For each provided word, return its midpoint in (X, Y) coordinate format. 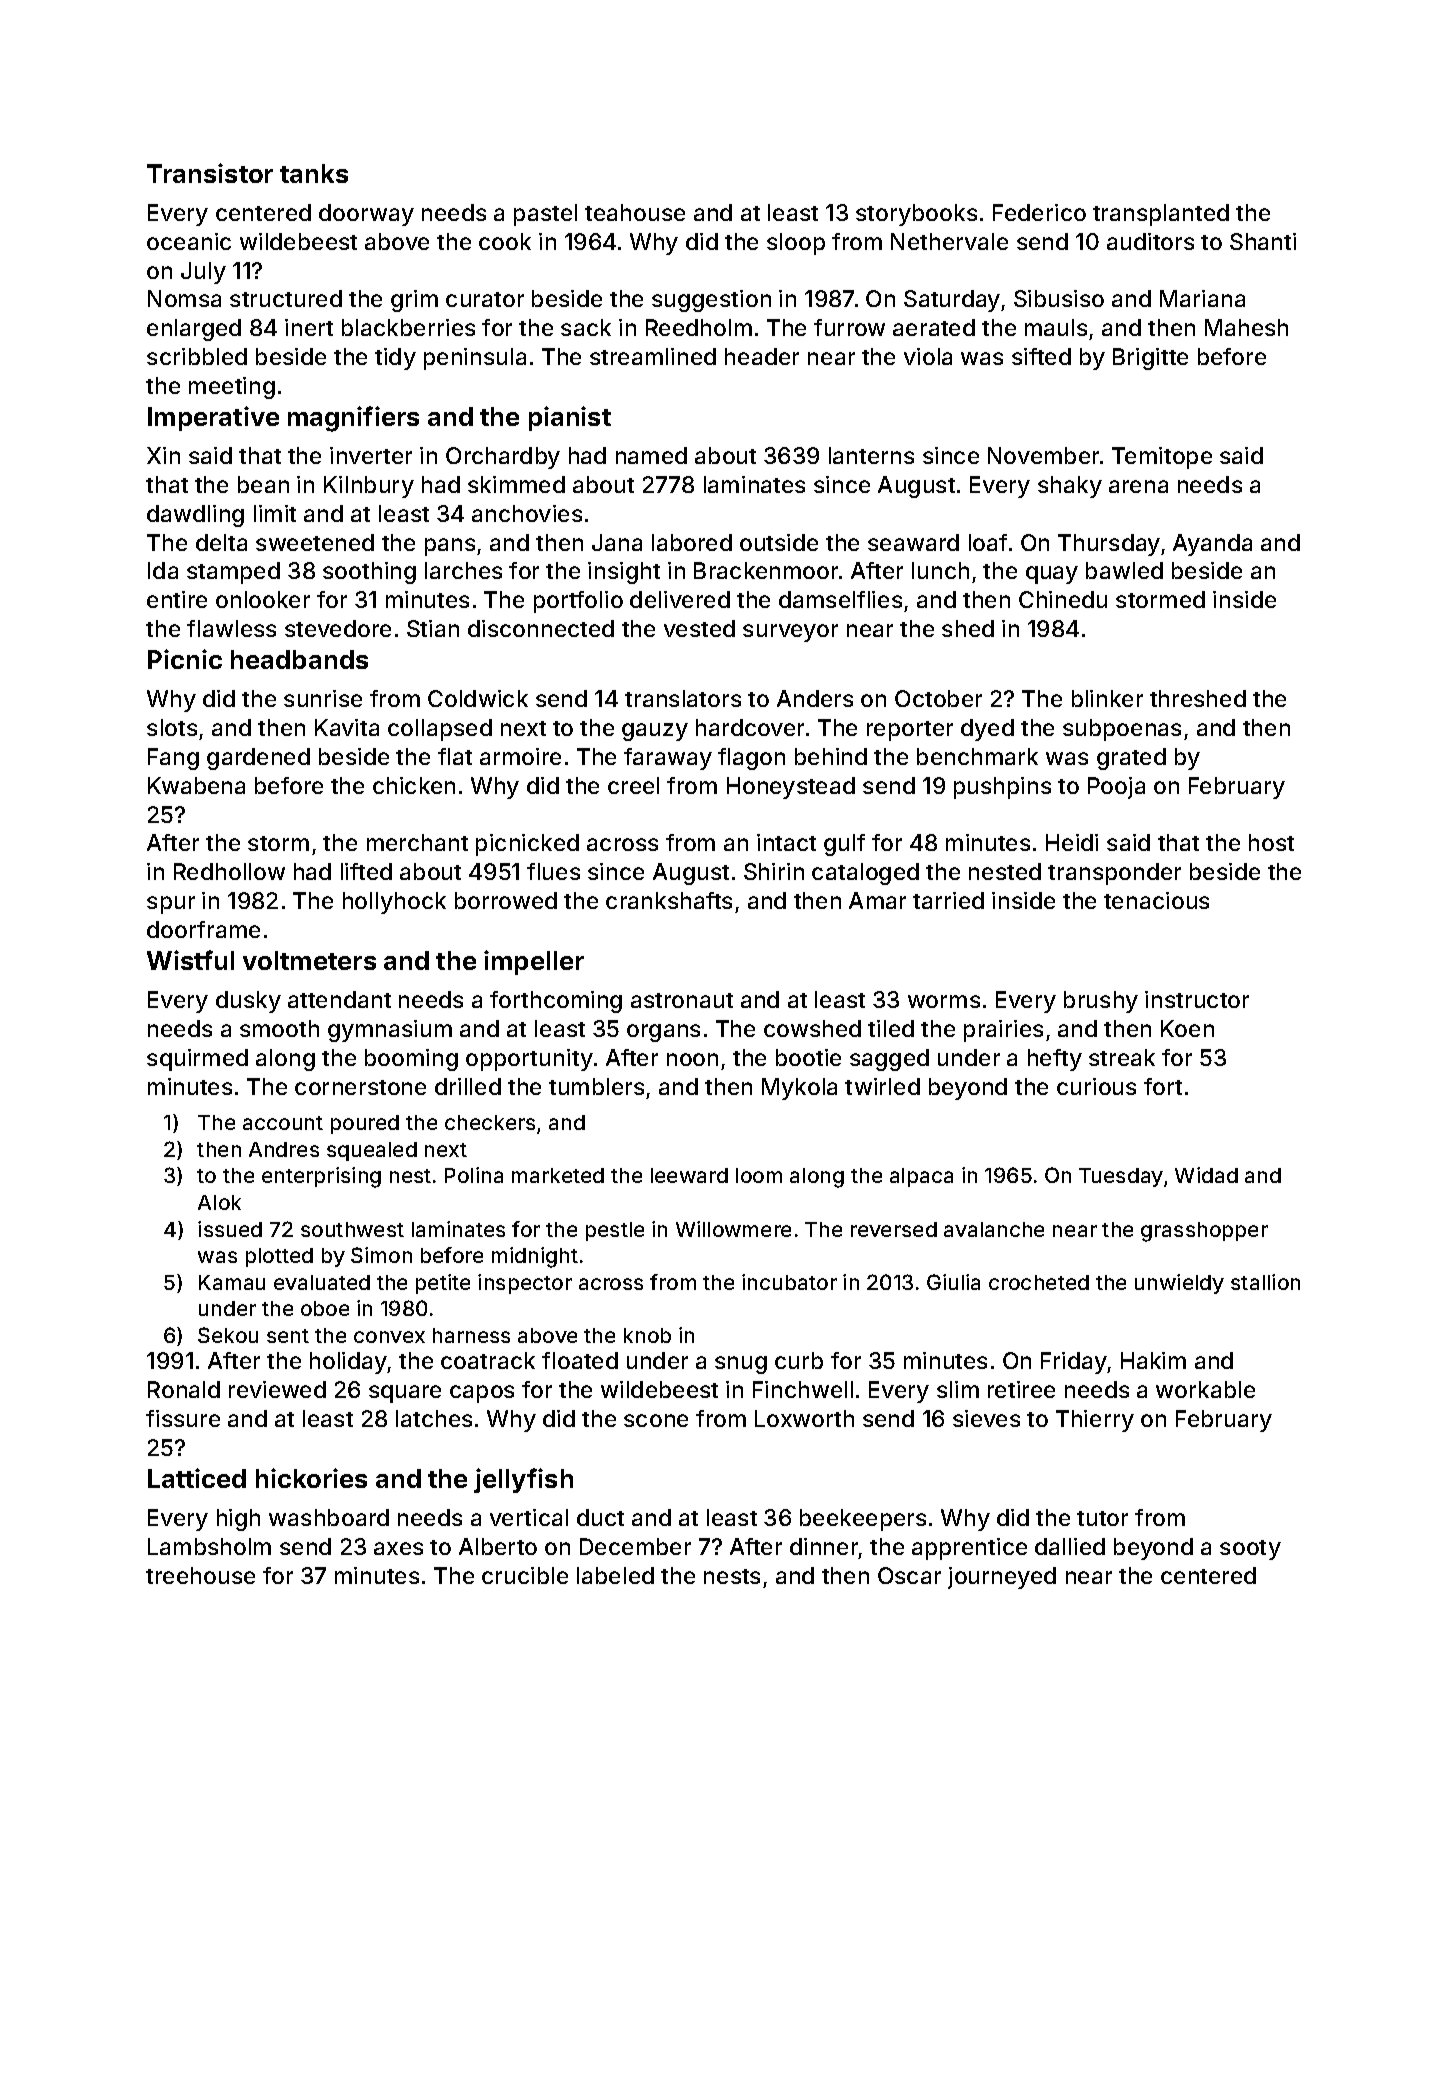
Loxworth (804, 1418)
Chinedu (1063, 599)
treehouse (200, 1575)
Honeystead (791, 788)
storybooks (916, 215)
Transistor (210, 173)
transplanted (1161, 215)
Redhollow (229, 871)
